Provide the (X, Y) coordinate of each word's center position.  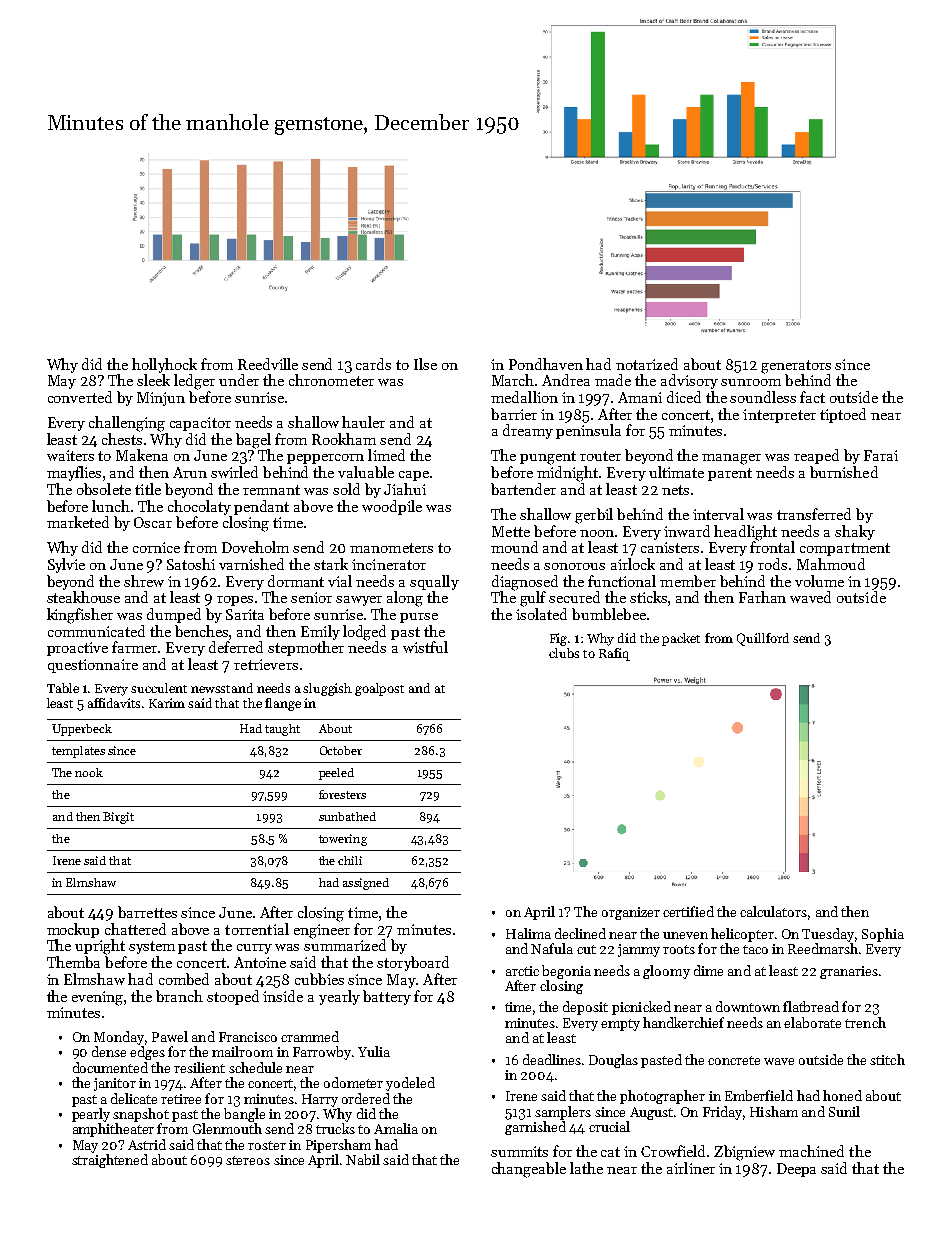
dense (109, 1051)
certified (688, 911)
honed (842, 1095)
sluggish (327, 689)
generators (796, 367)
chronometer (331, 380)
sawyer (359, 601)
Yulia (374, 1051)
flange (283, 704)
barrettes (147, 912)
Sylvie (66, 565)
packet (681, 639)
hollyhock (164, 365)
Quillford (763, 639)
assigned (366, 884)
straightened (110, 1161)
